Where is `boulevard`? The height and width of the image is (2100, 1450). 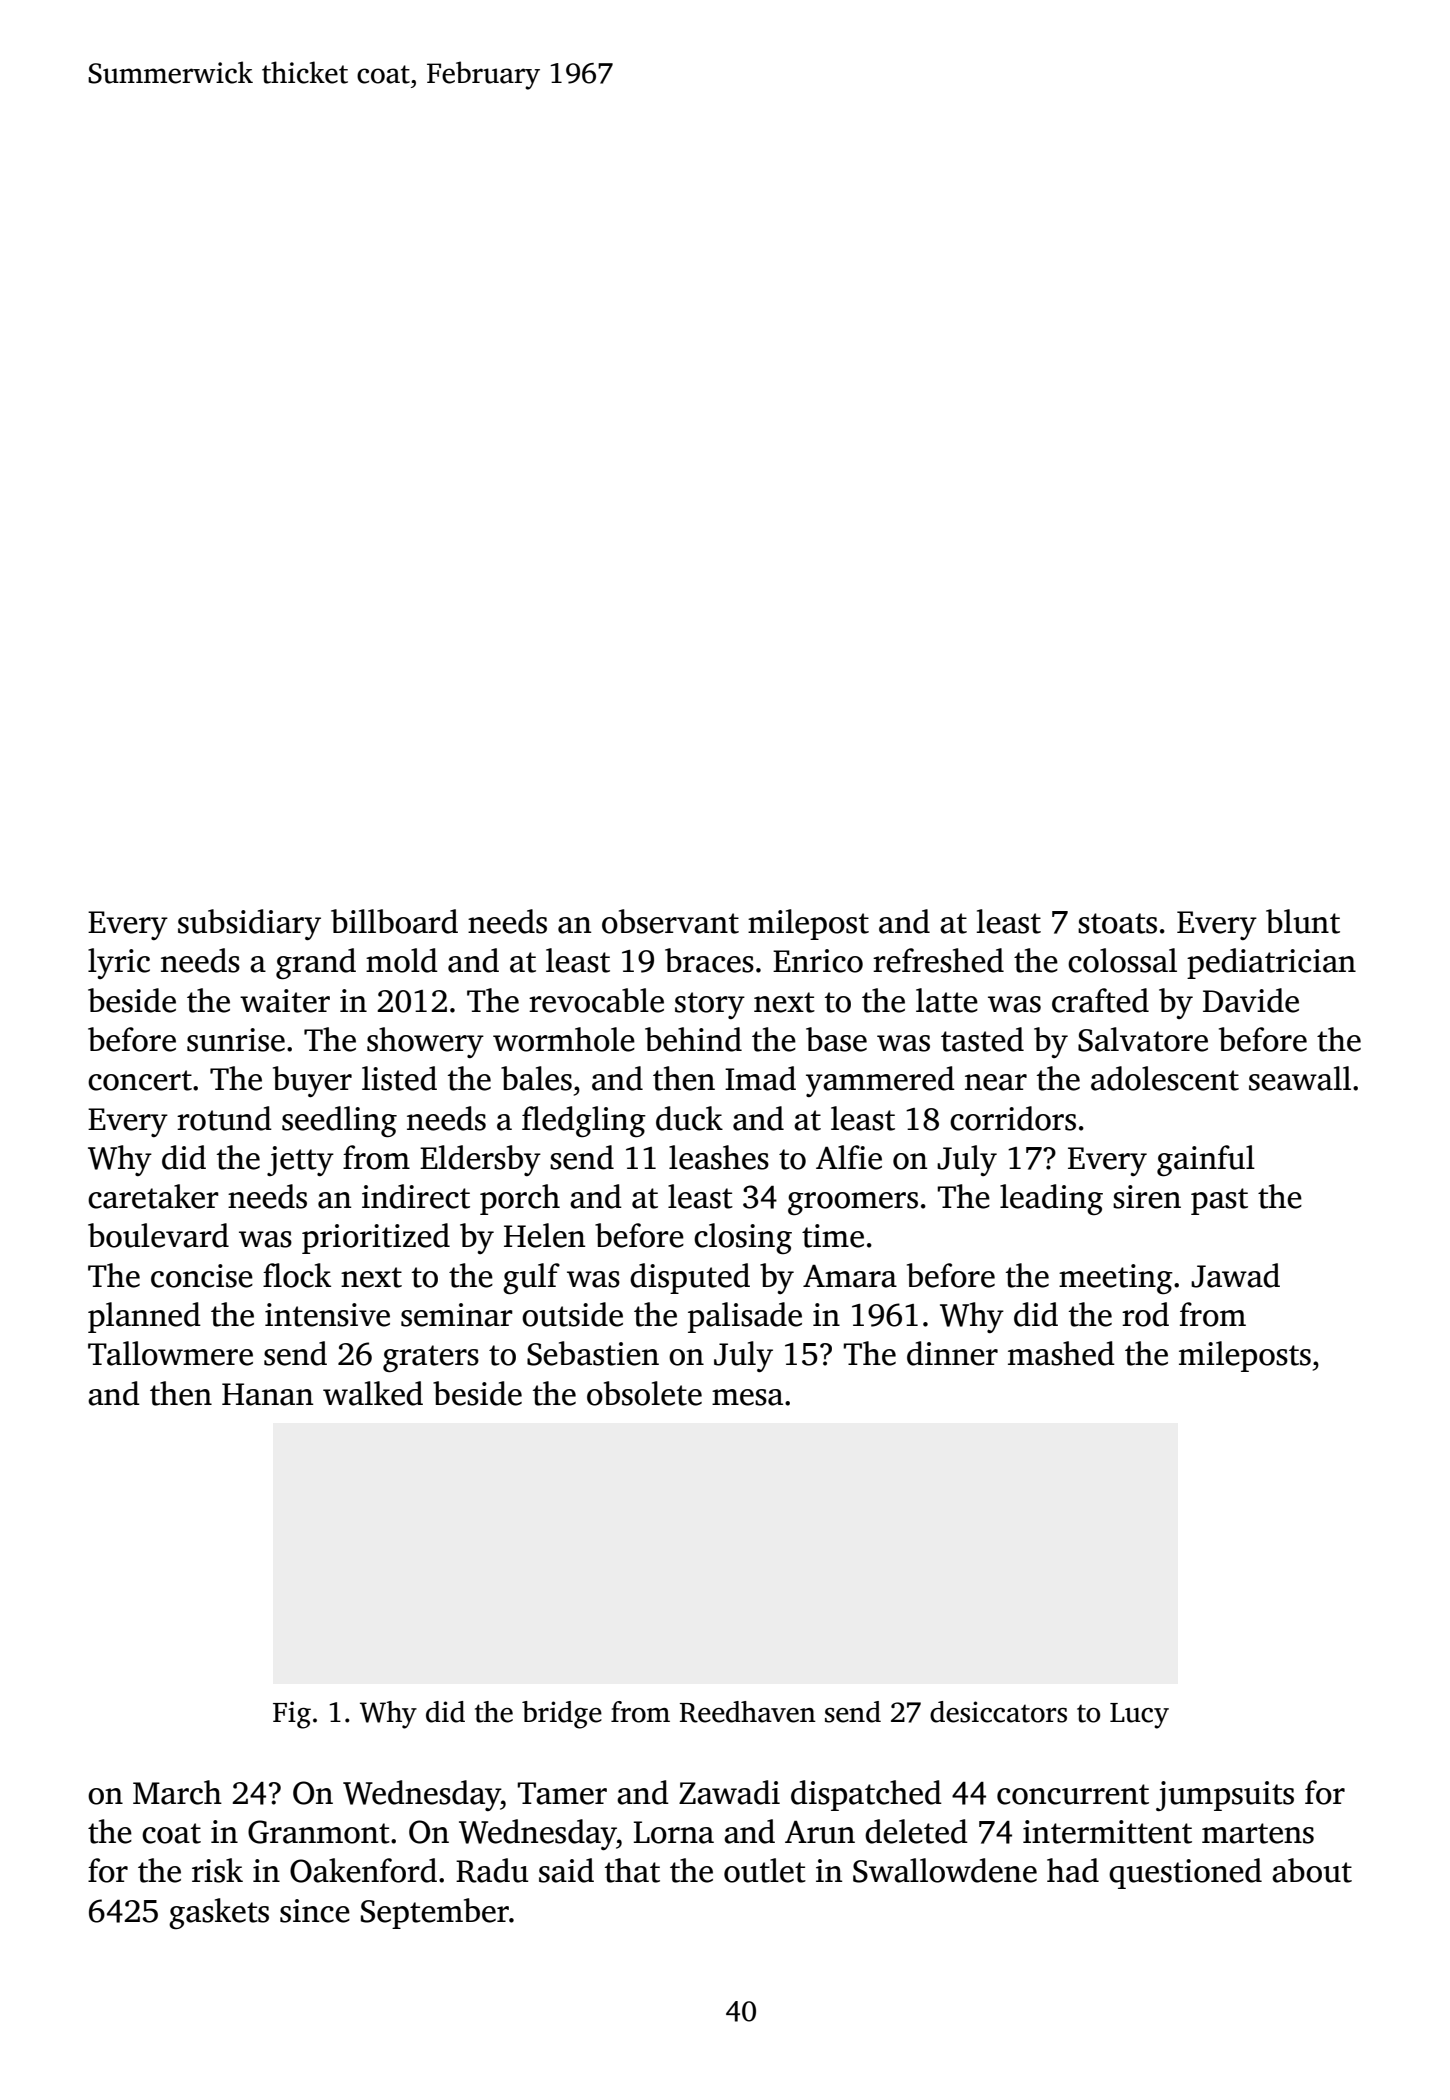 boulevard is located at coordinates (158, 1235).
